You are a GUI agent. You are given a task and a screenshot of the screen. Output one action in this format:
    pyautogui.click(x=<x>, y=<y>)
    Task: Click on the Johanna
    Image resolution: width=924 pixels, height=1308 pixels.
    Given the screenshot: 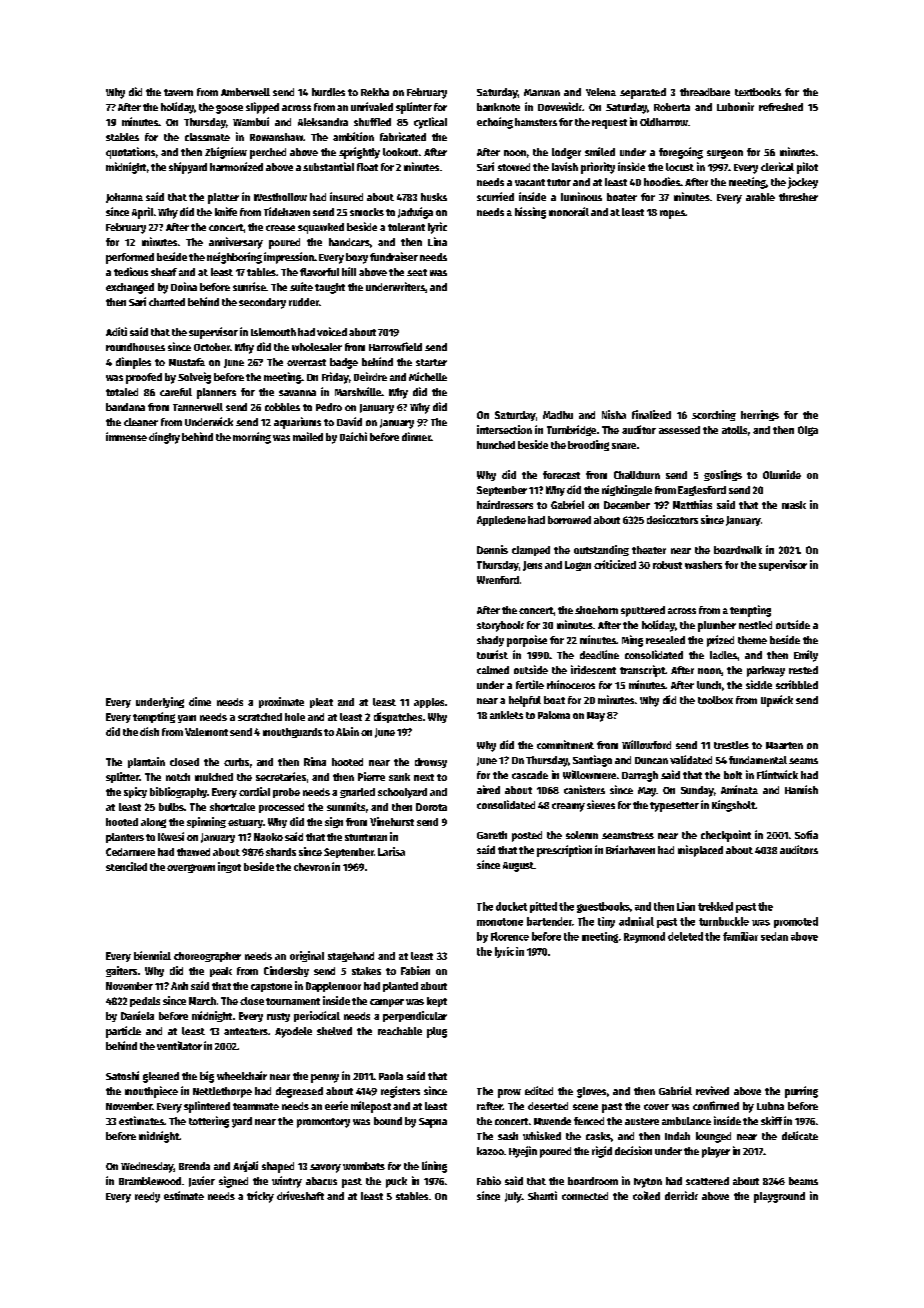 What is the action you would take?
    pyautogui.click(x=124, y=198)
